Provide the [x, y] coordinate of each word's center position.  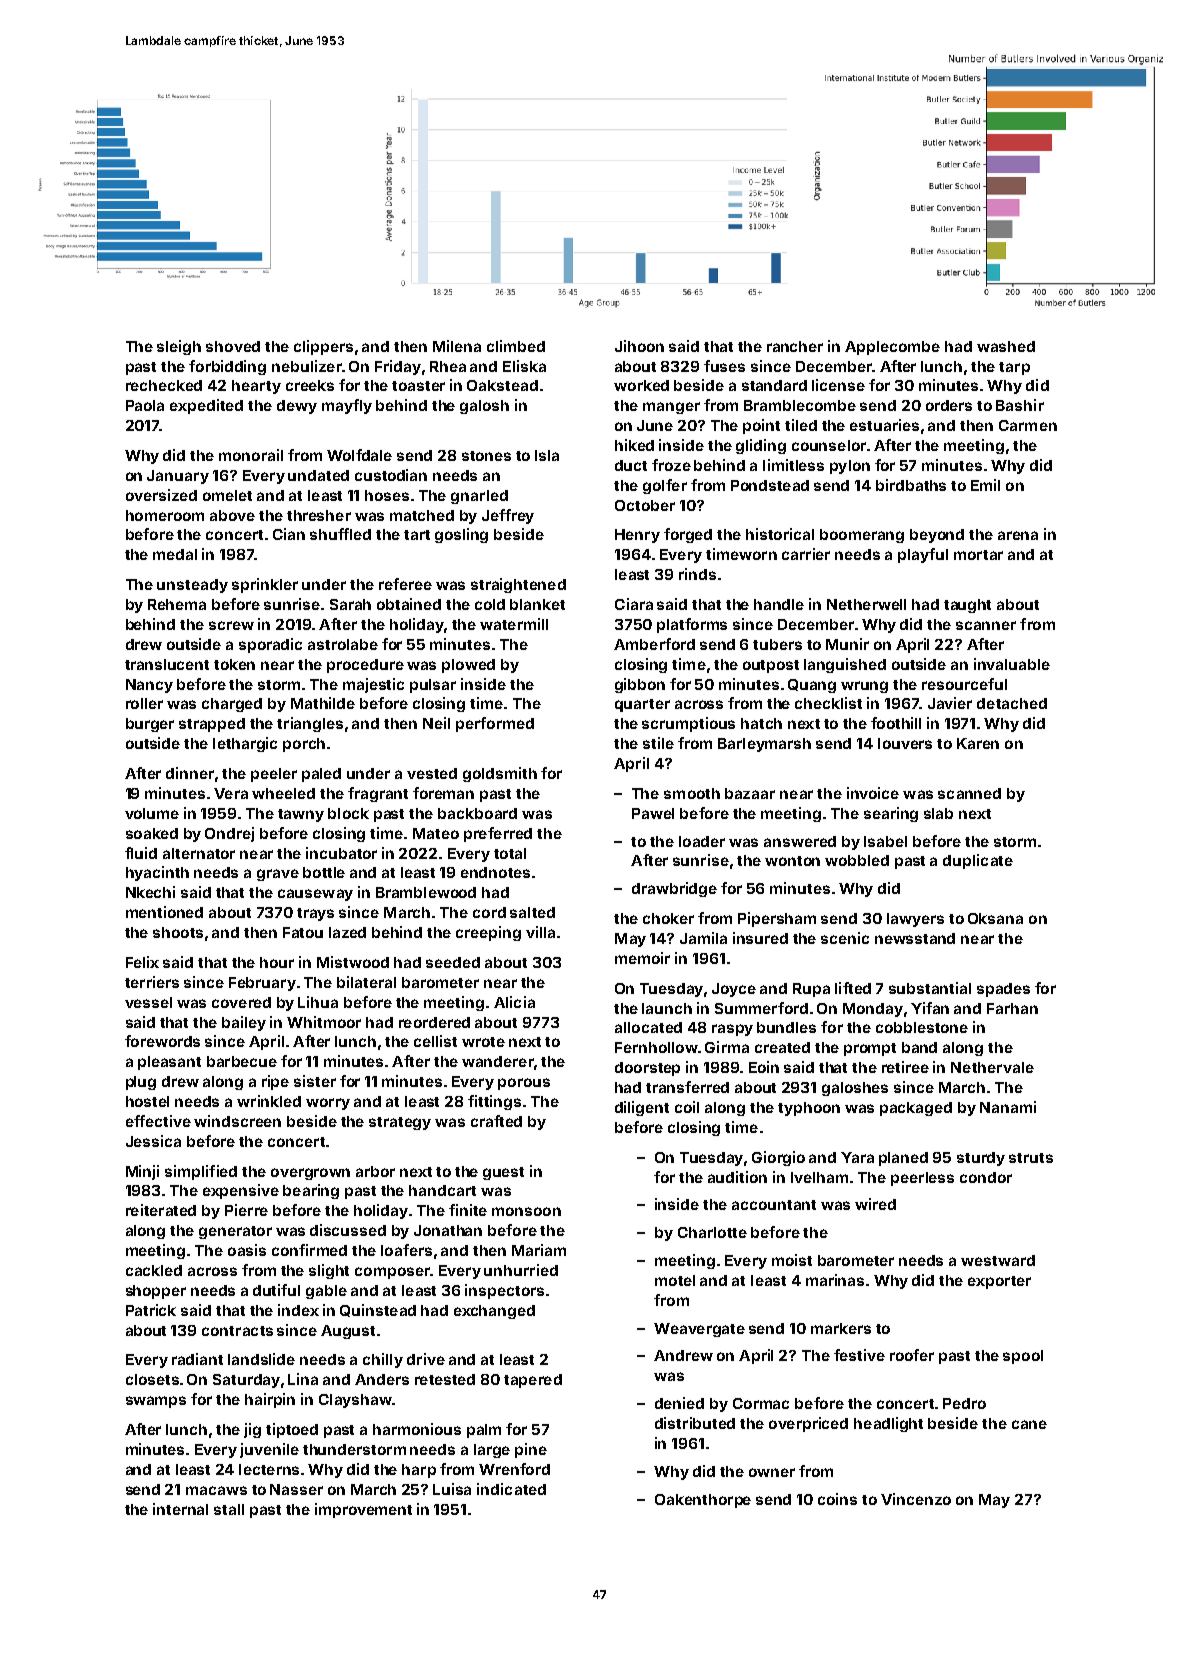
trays [315, 914]
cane [1029, 1424]
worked [641, 385]
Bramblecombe [800, 405]
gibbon [640, 685]
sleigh [179, 347]
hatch [761, 723]
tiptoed [292, 1430]
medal [175, 554]
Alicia [514, 1002]
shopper [156, 1292]
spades [1003, 990]
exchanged [494, 1312]
